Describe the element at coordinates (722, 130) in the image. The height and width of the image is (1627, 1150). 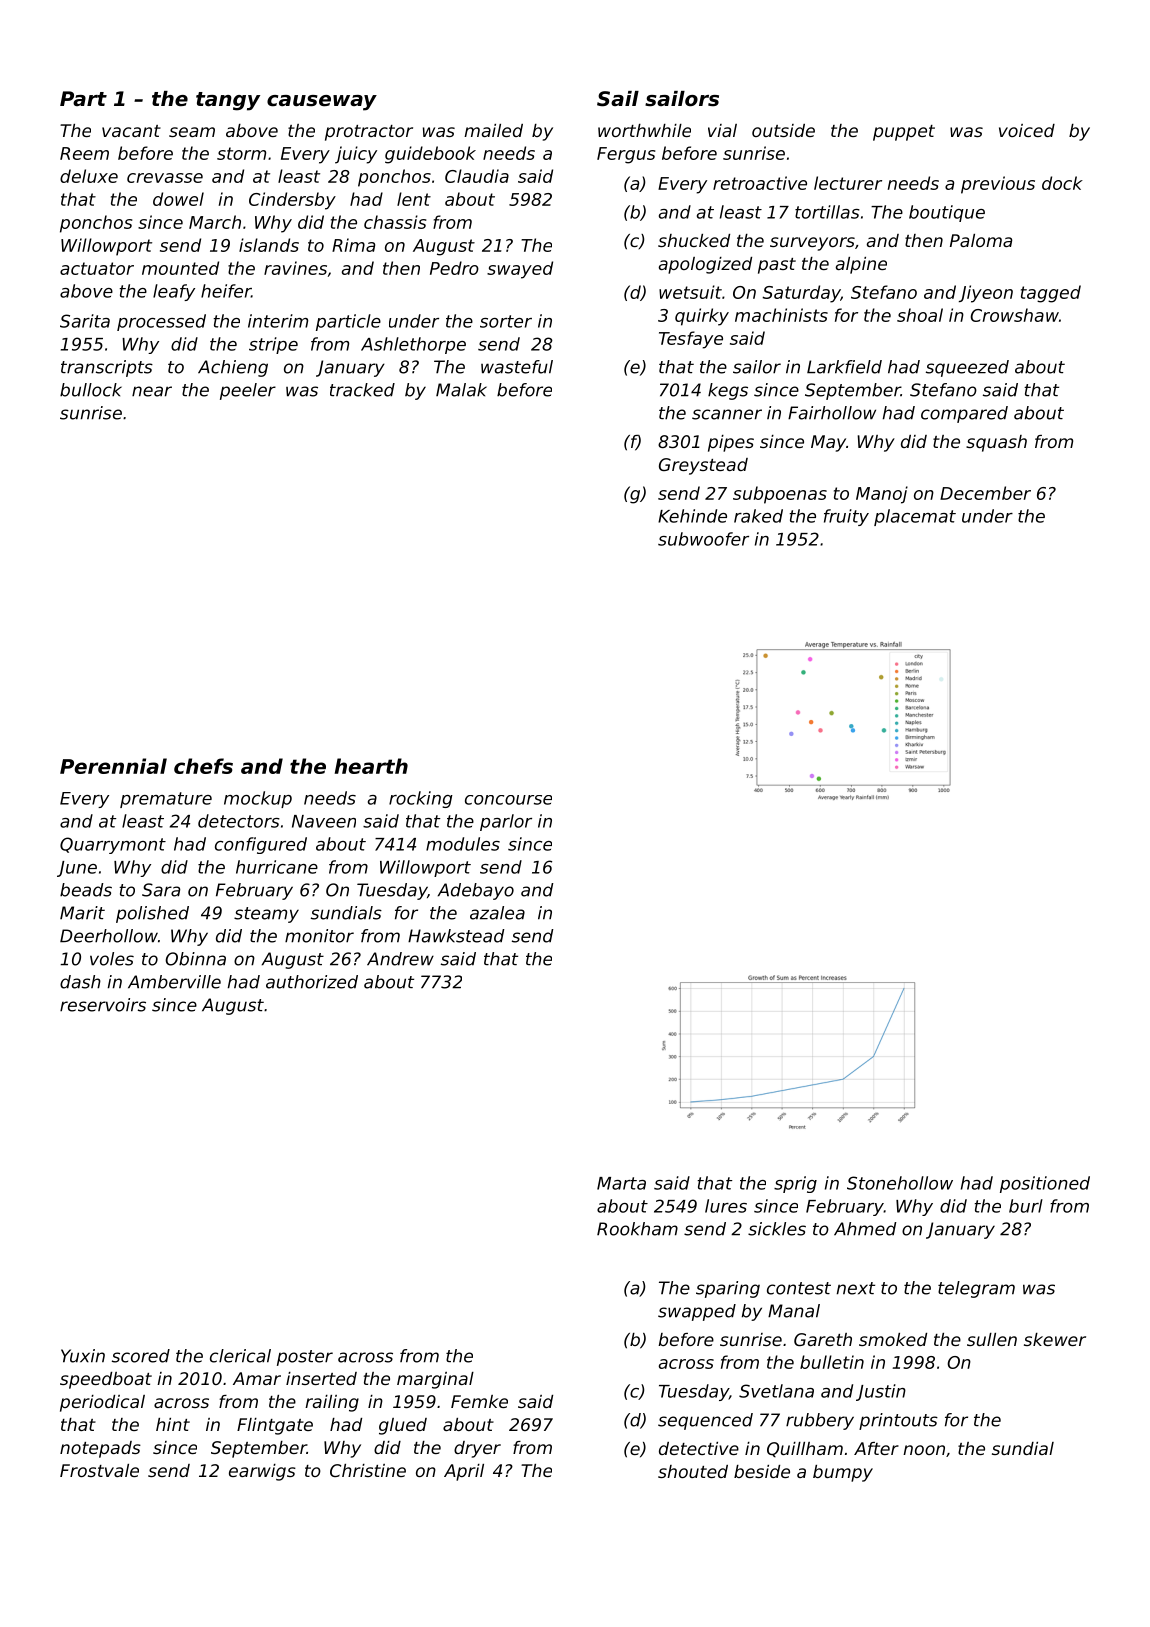
I see `vial` at that location.
